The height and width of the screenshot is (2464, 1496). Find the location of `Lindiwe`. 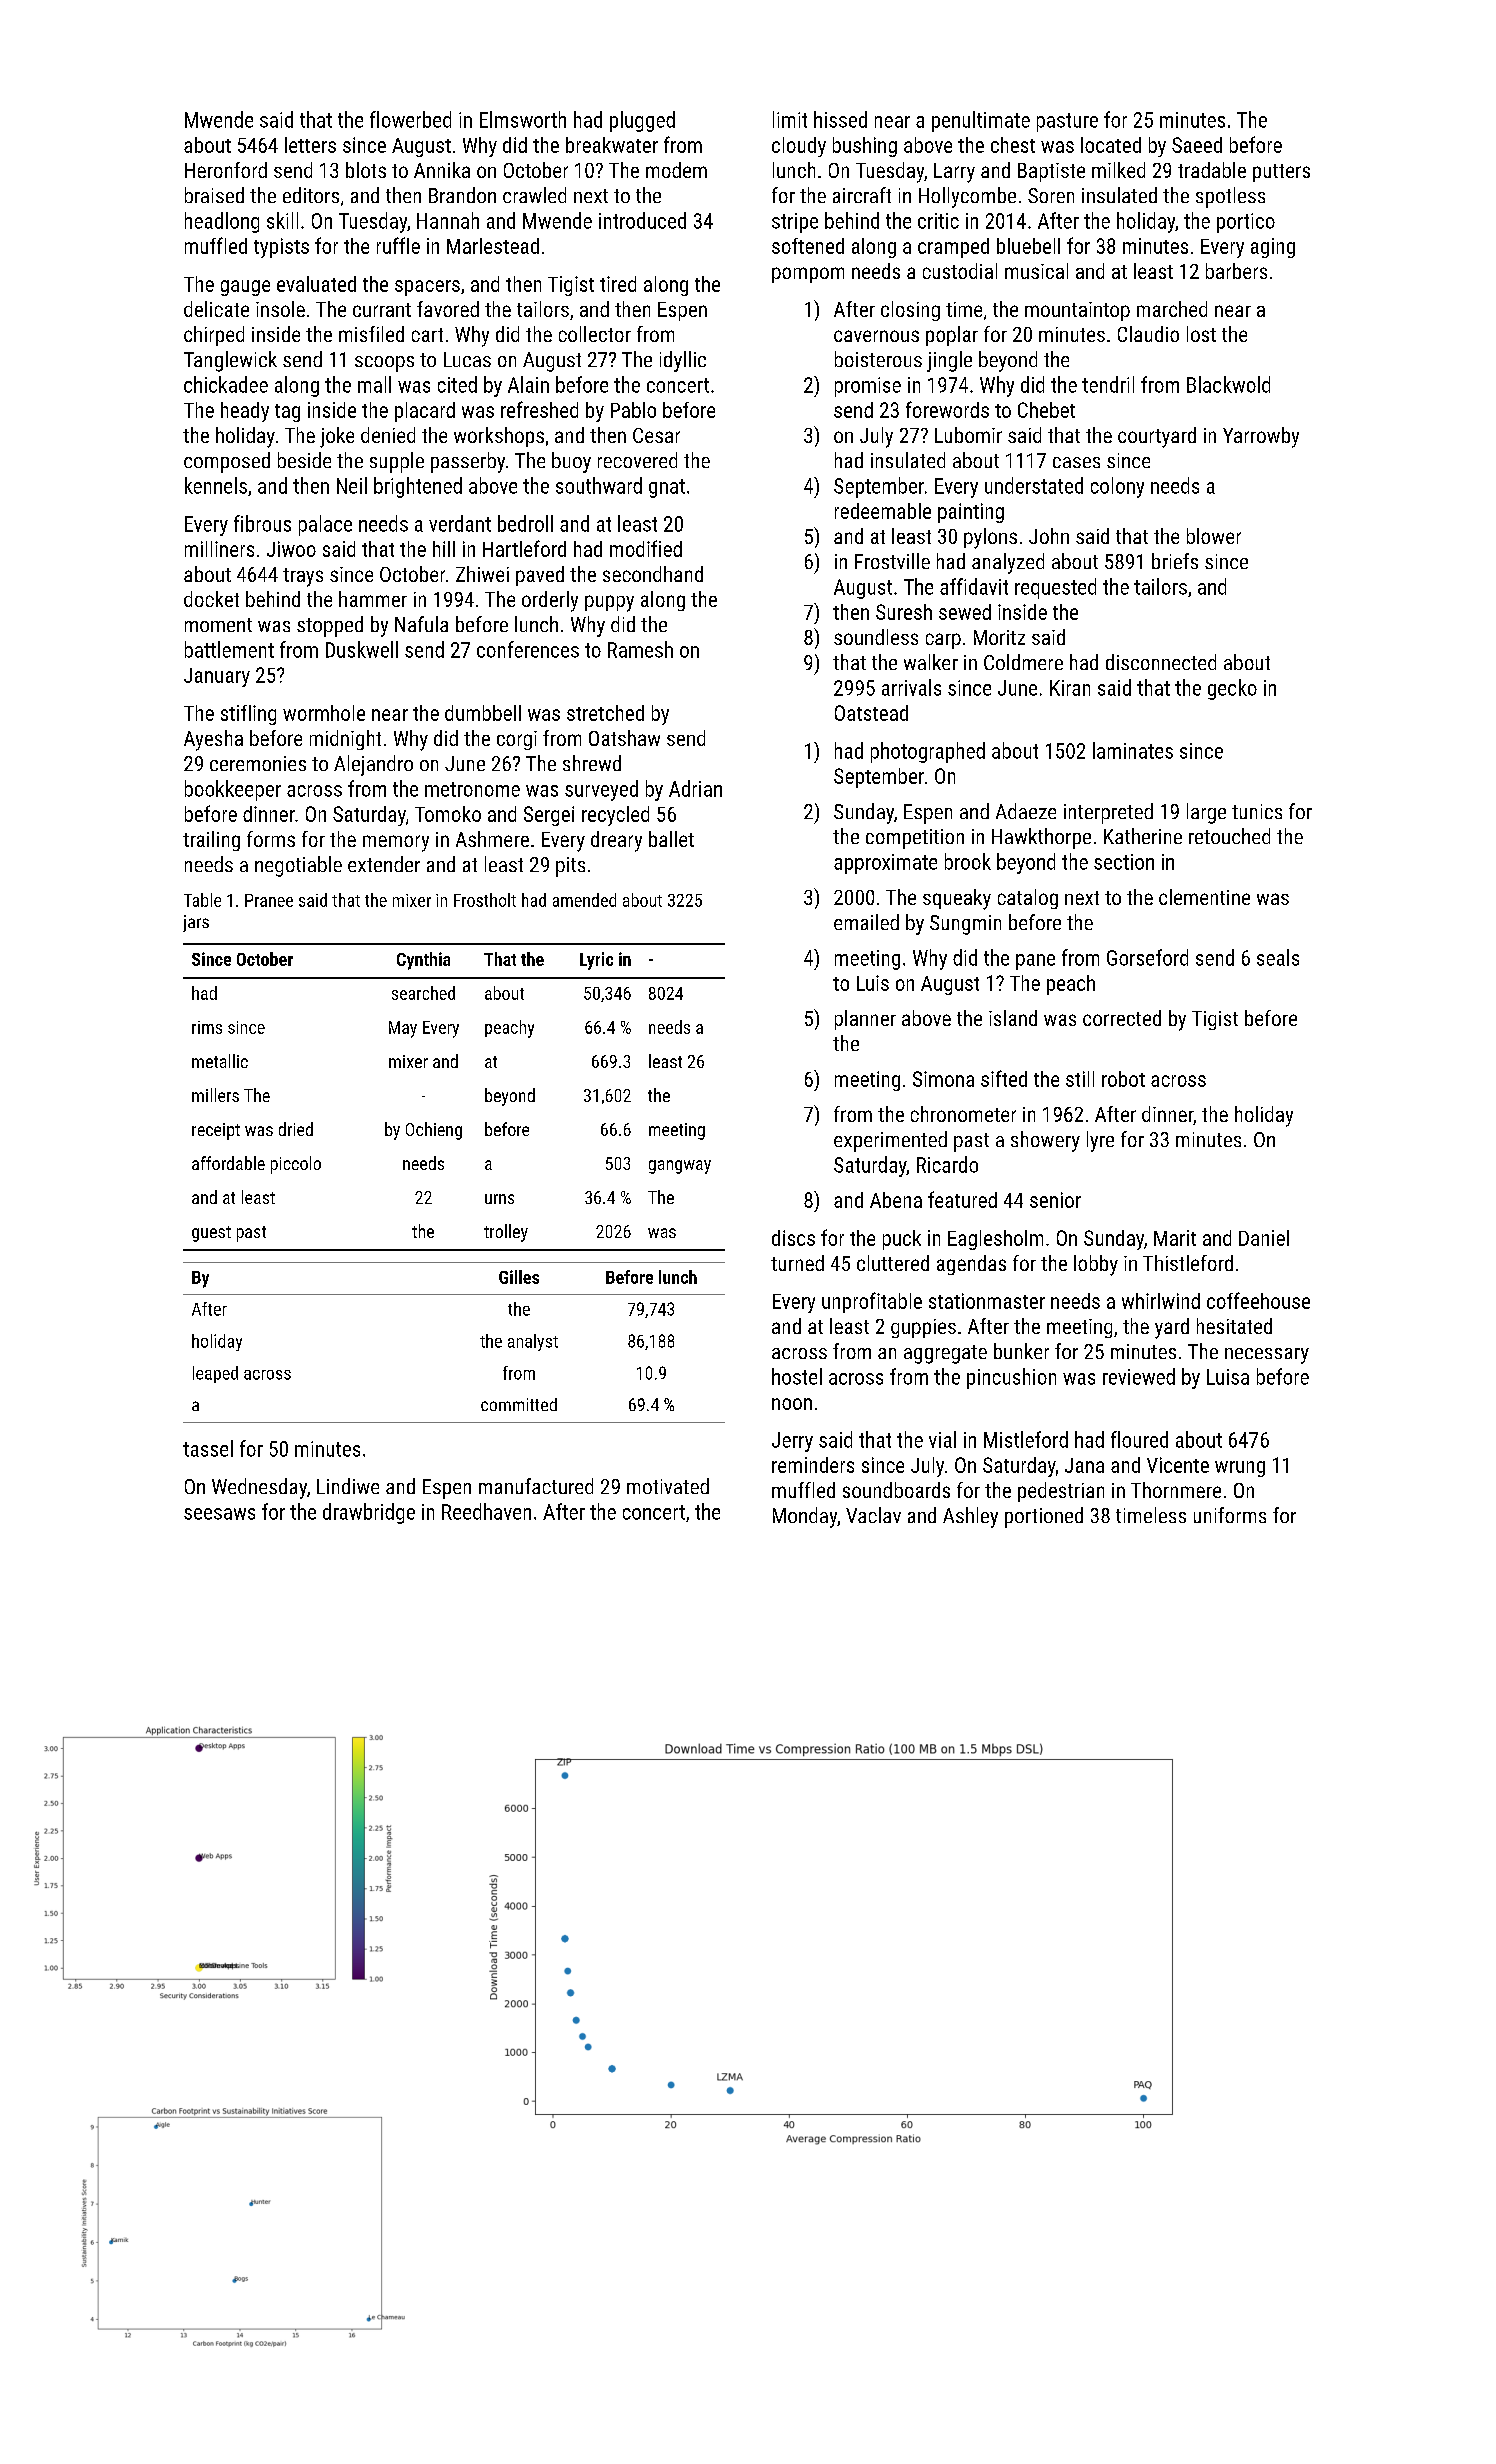

Lindiwe is located at coordinates (348, 1486).
